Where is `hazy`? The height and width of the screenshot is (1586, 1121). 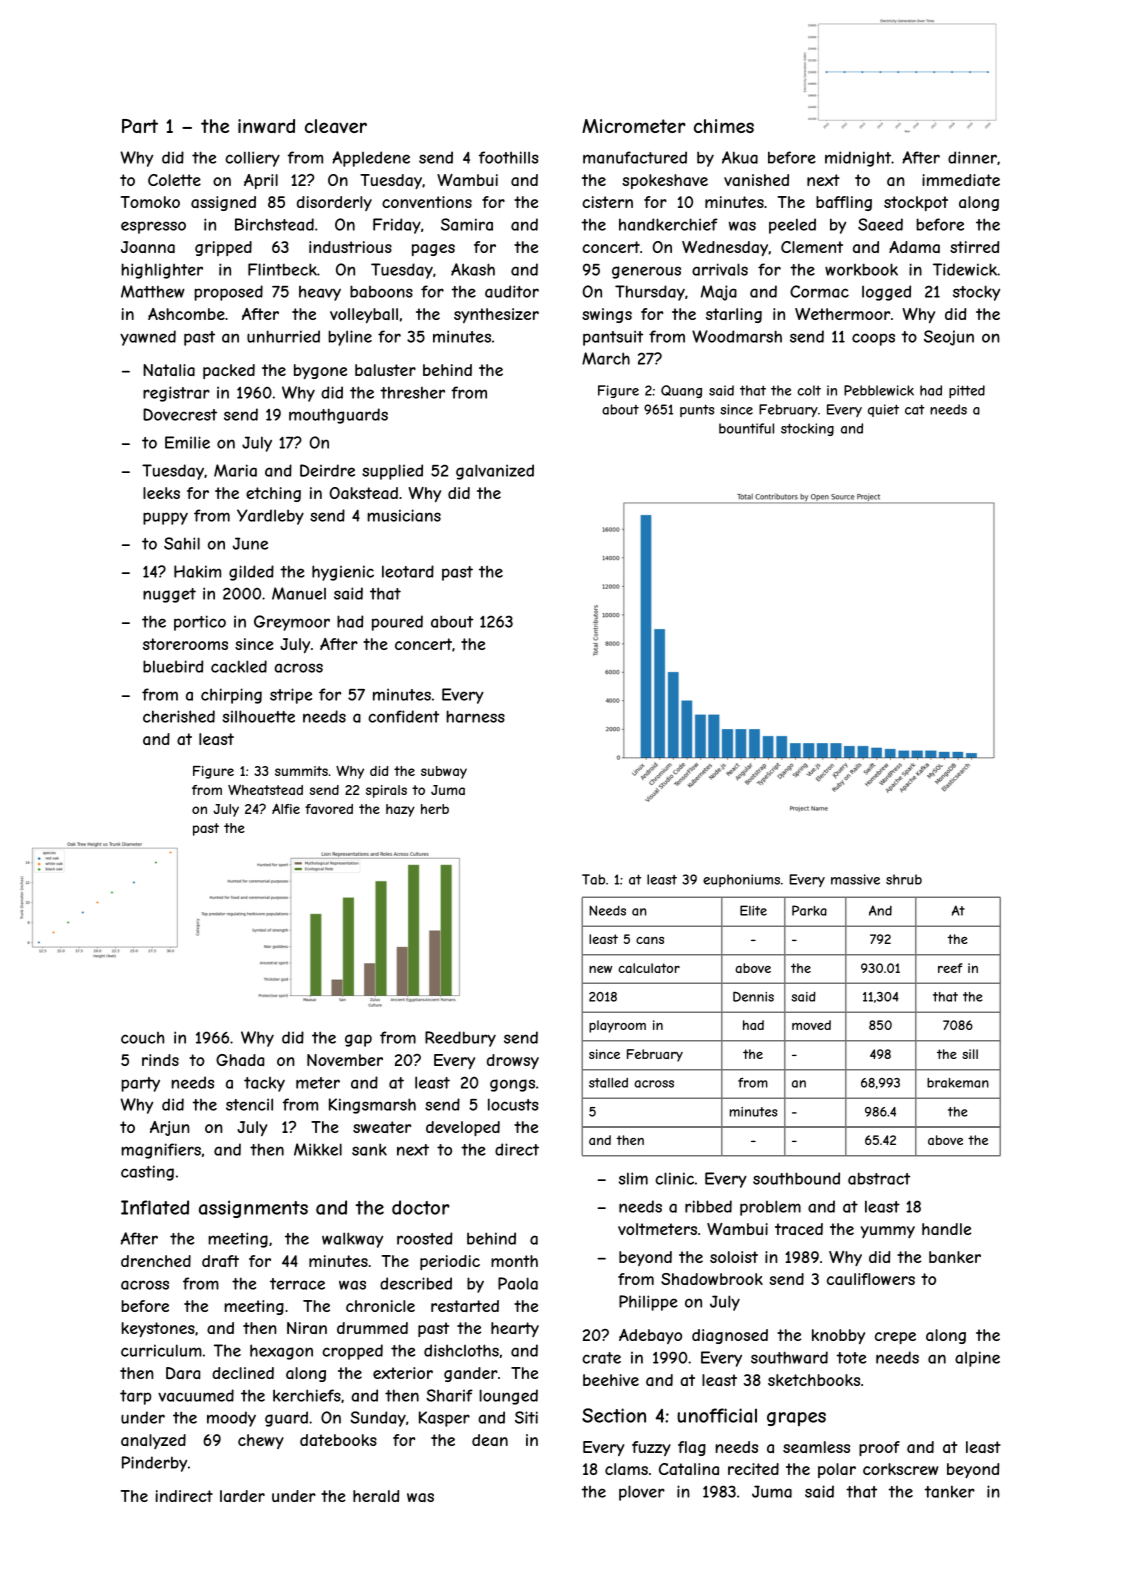
hazy is located at coordinates (400, 810).
